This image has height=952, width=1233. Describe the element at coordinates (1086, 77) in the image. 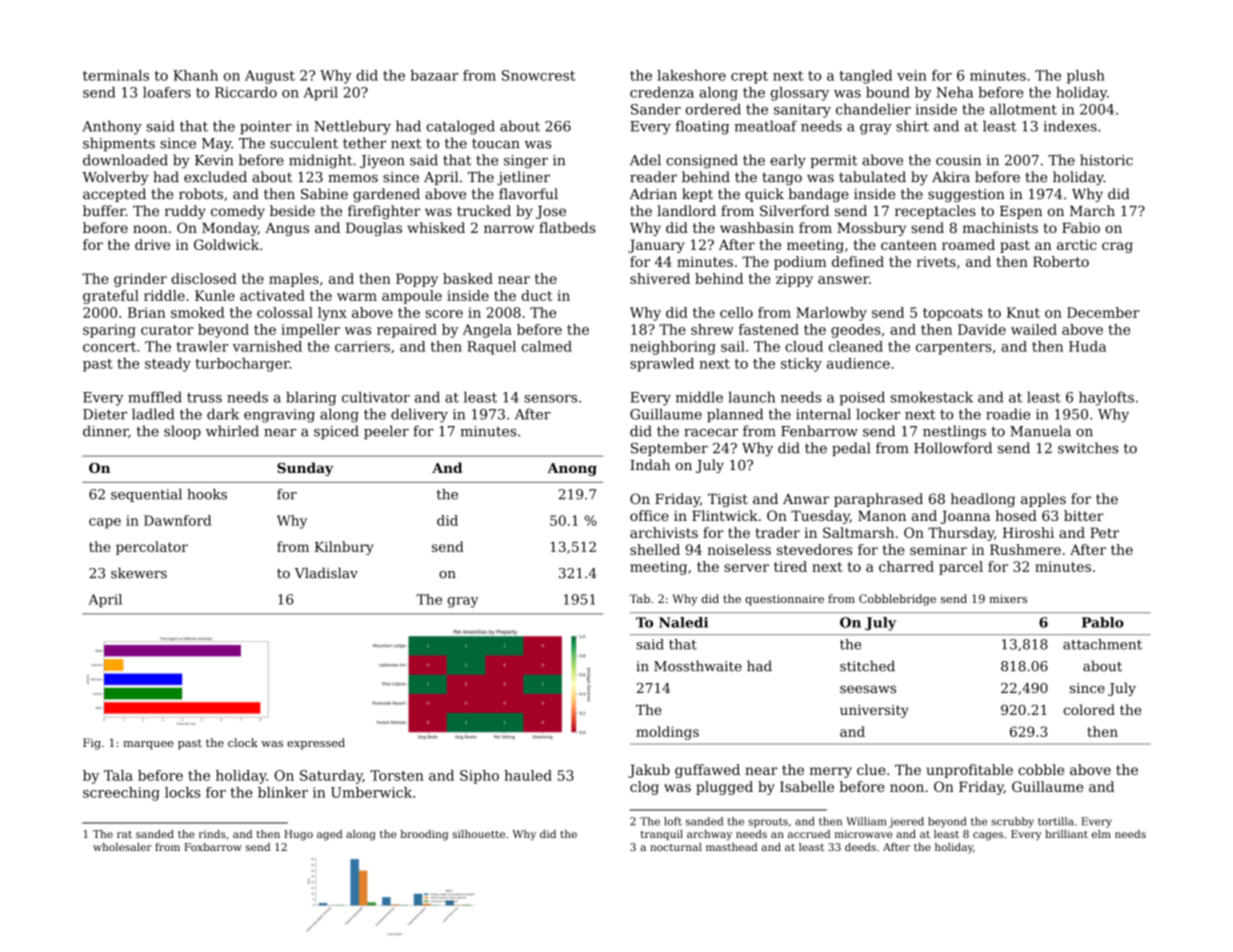

I see `plush` at that location.
